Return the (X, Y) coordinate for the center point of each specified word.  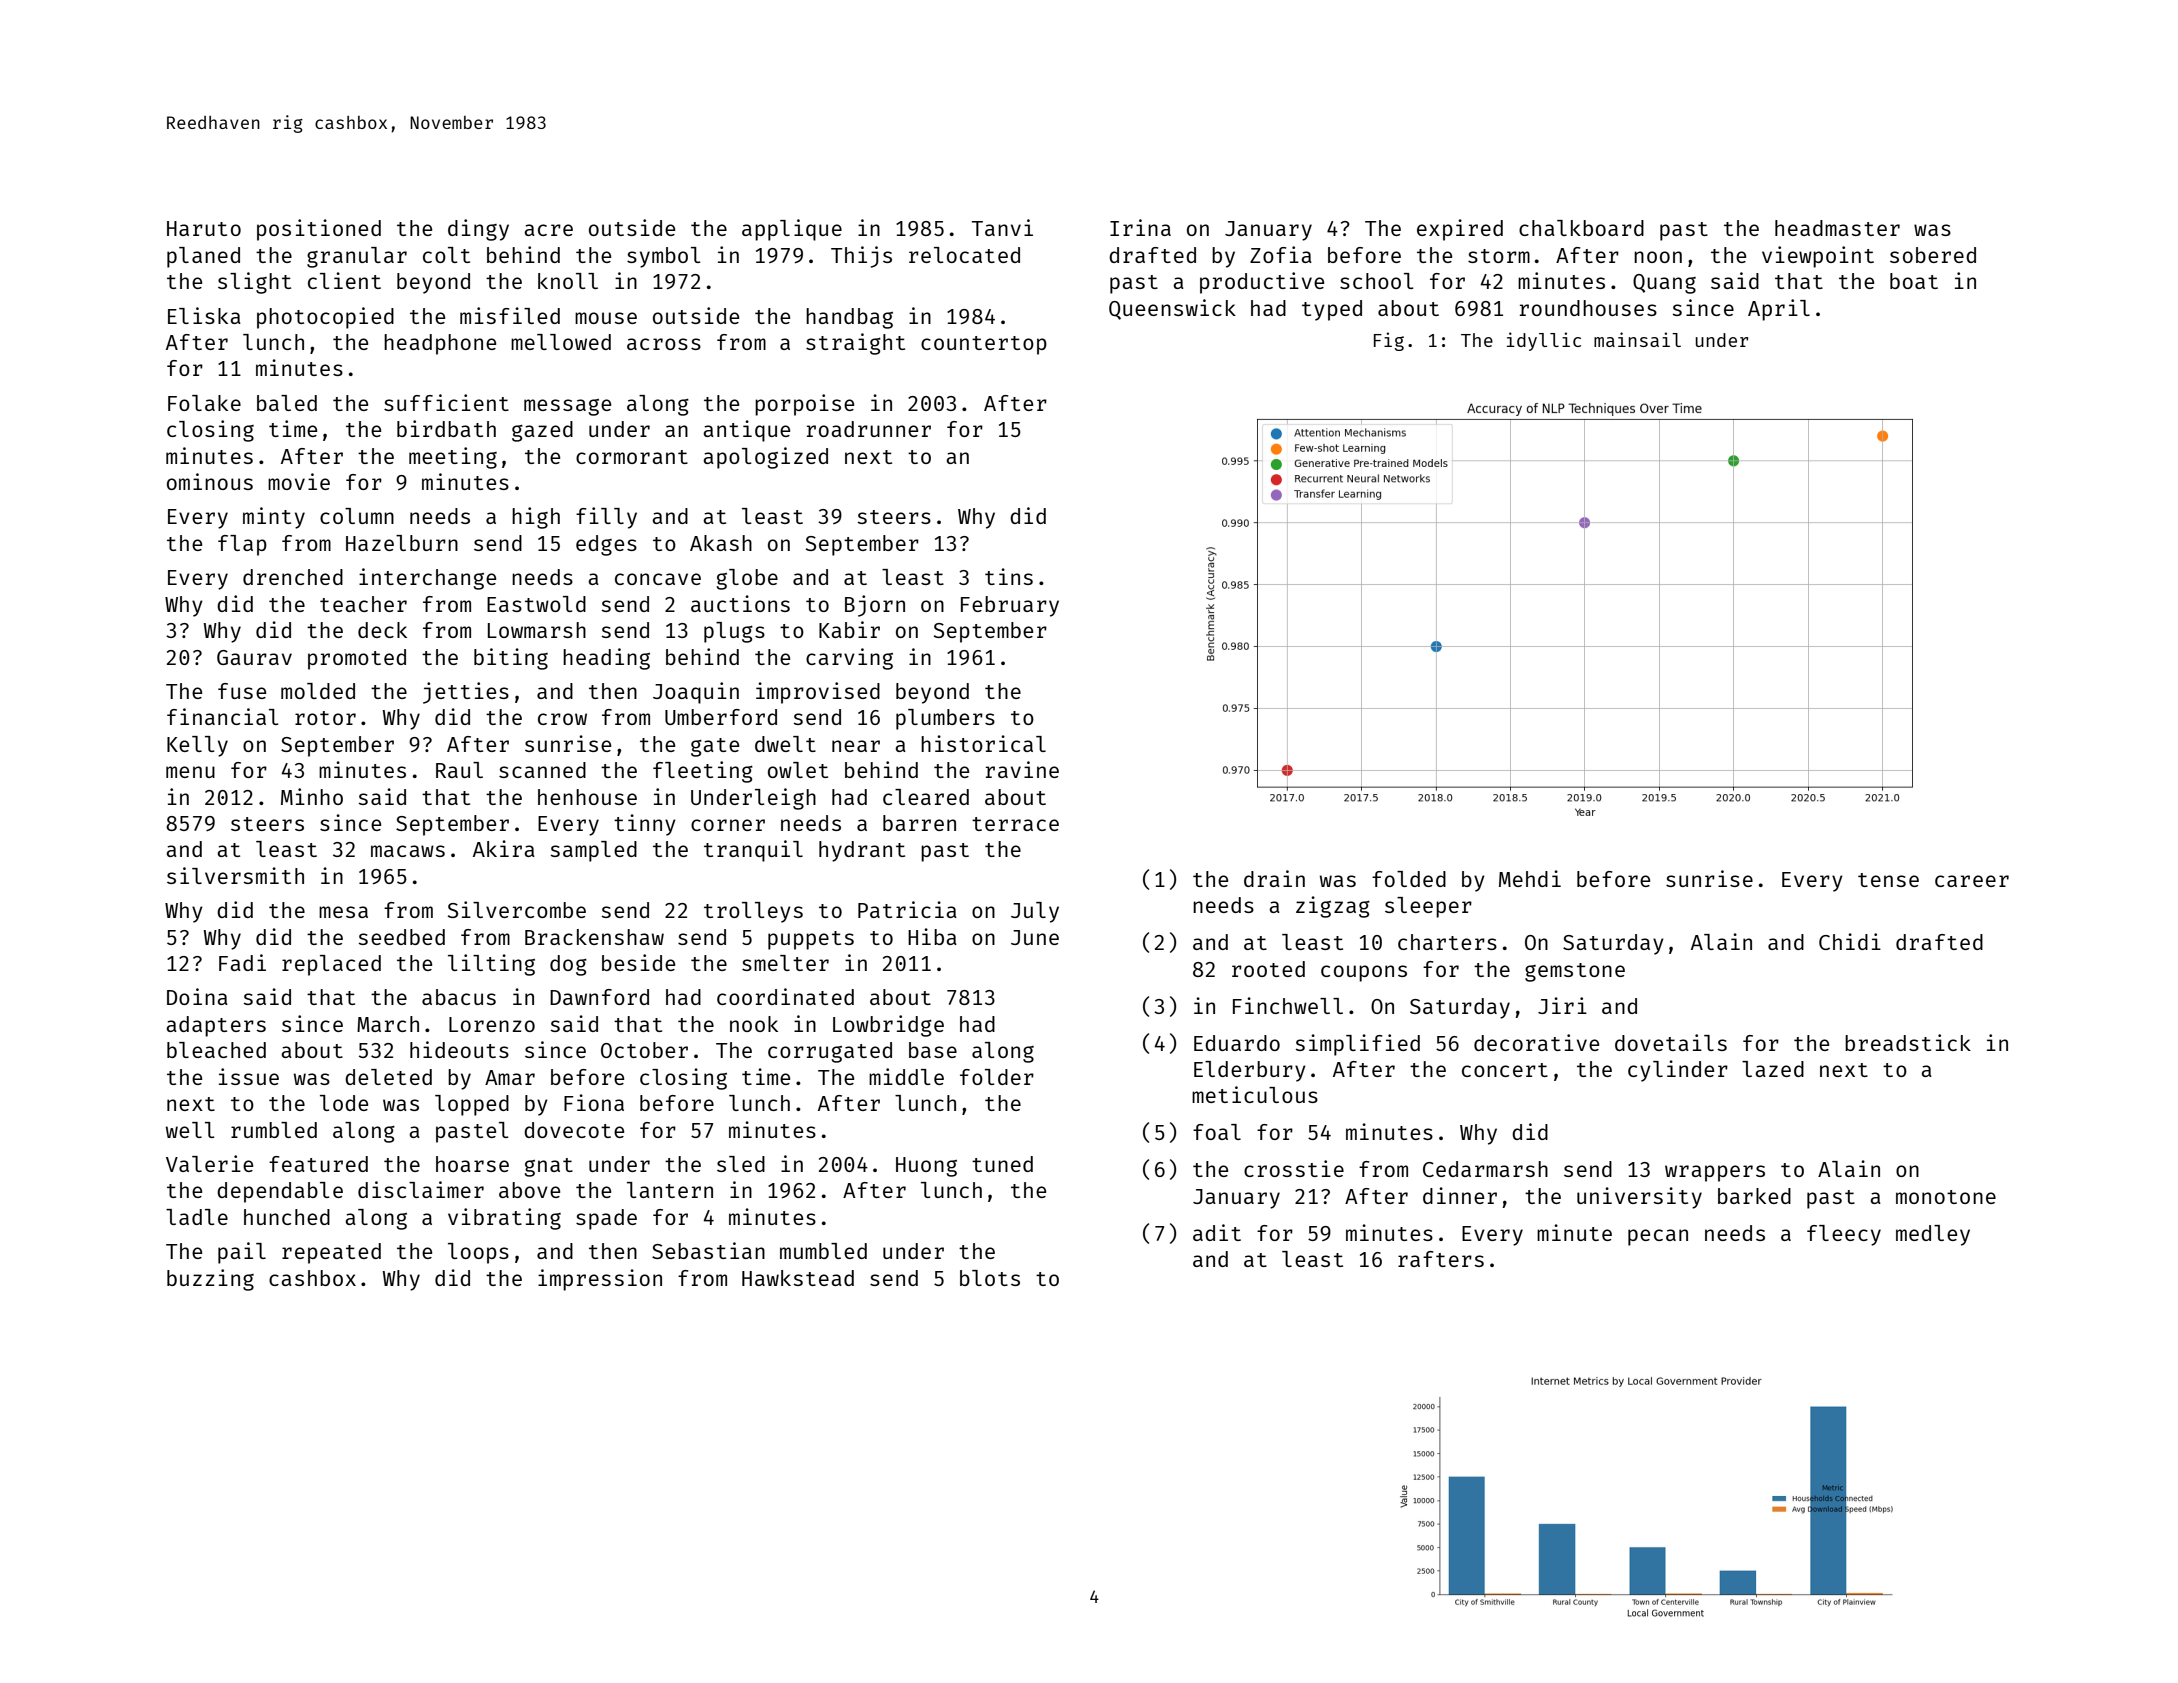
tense (1888, 880)
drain (1274, 878)
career (1972, 881)
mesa (343, 912)
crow (562, 719)
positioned (319, 230)
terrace (1015, 824)
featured (318, 1164)
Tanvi (1002, 227)
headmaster (1837, 228)
